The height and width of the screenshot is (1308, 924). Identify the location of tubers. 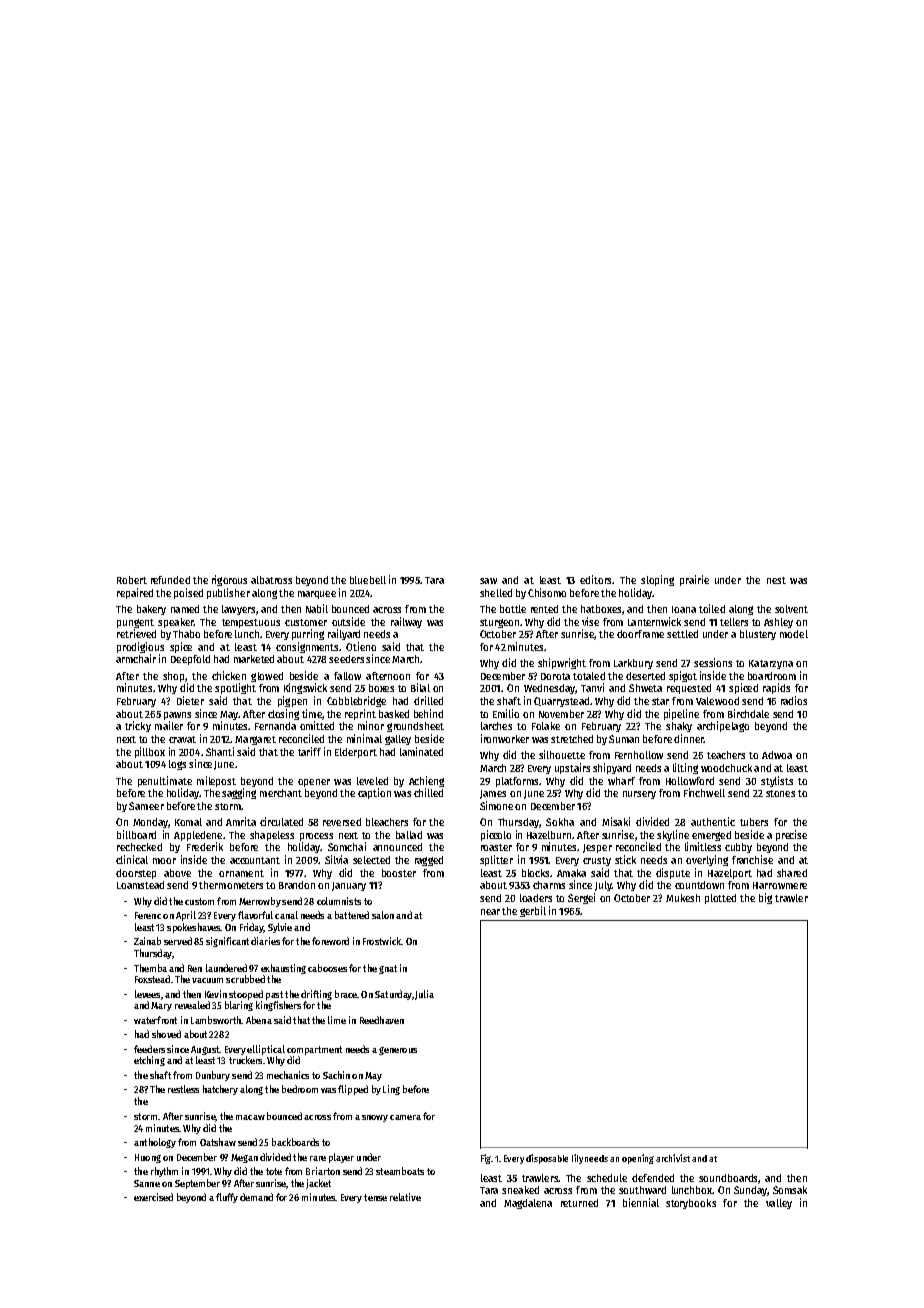
(754, 822).
